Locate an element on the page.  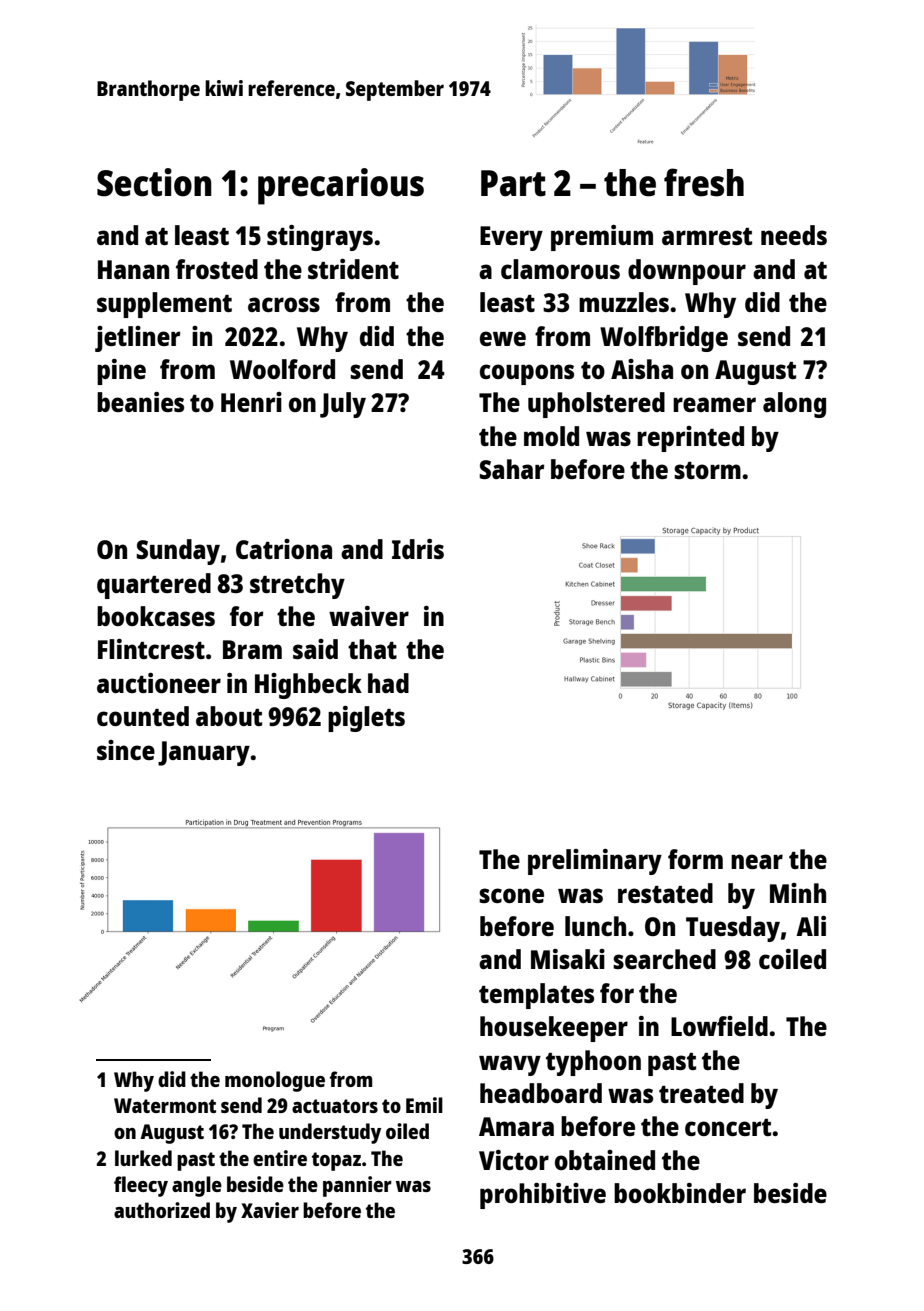
Watermont is located at coordinates (165, 1105).
